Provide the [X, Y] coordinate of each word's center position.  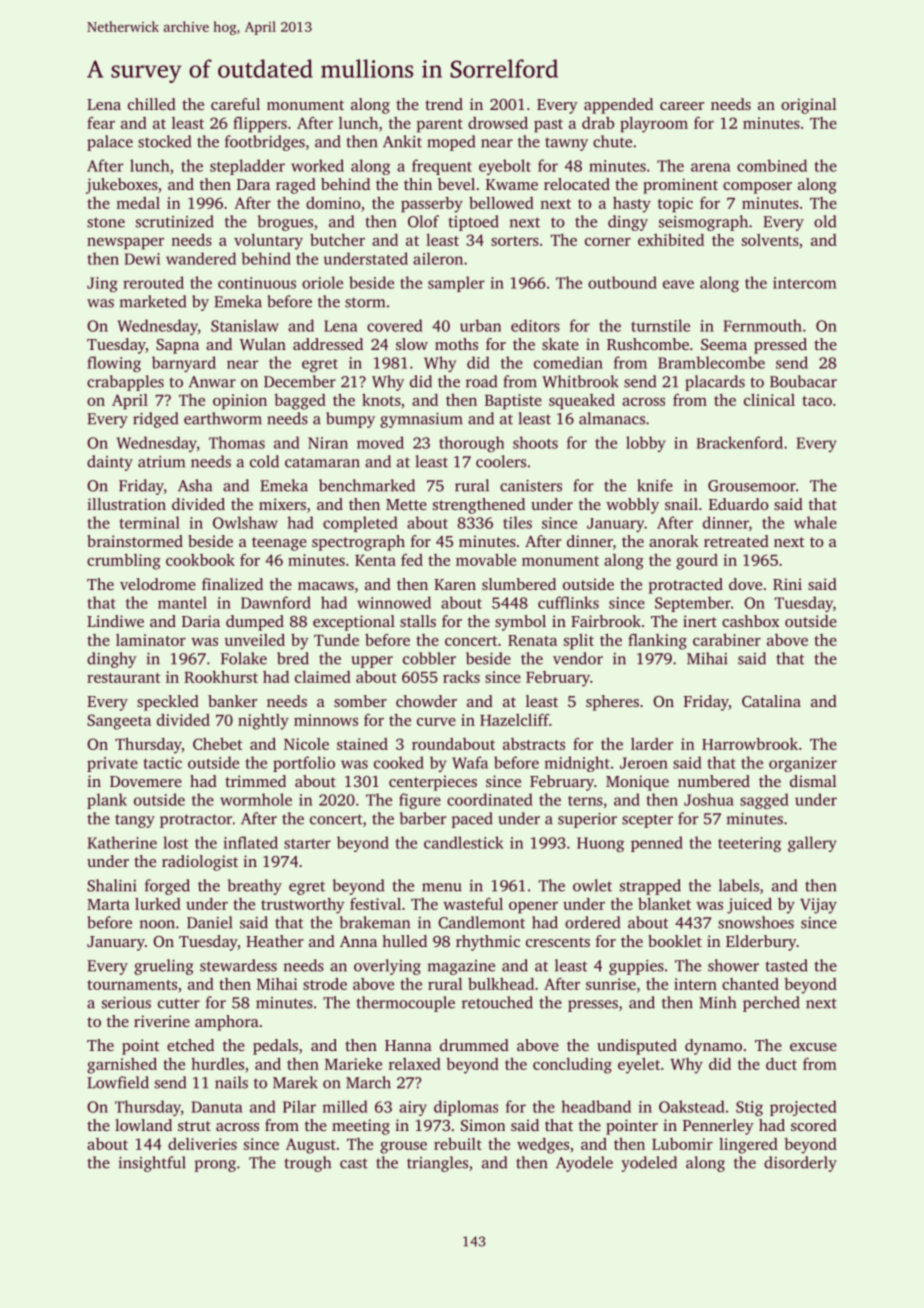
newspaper [125, 243]
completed [360, 524]
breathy [255, 887]
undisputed [637, 1047]
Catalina [771, 701]
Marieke [353, 1064]
